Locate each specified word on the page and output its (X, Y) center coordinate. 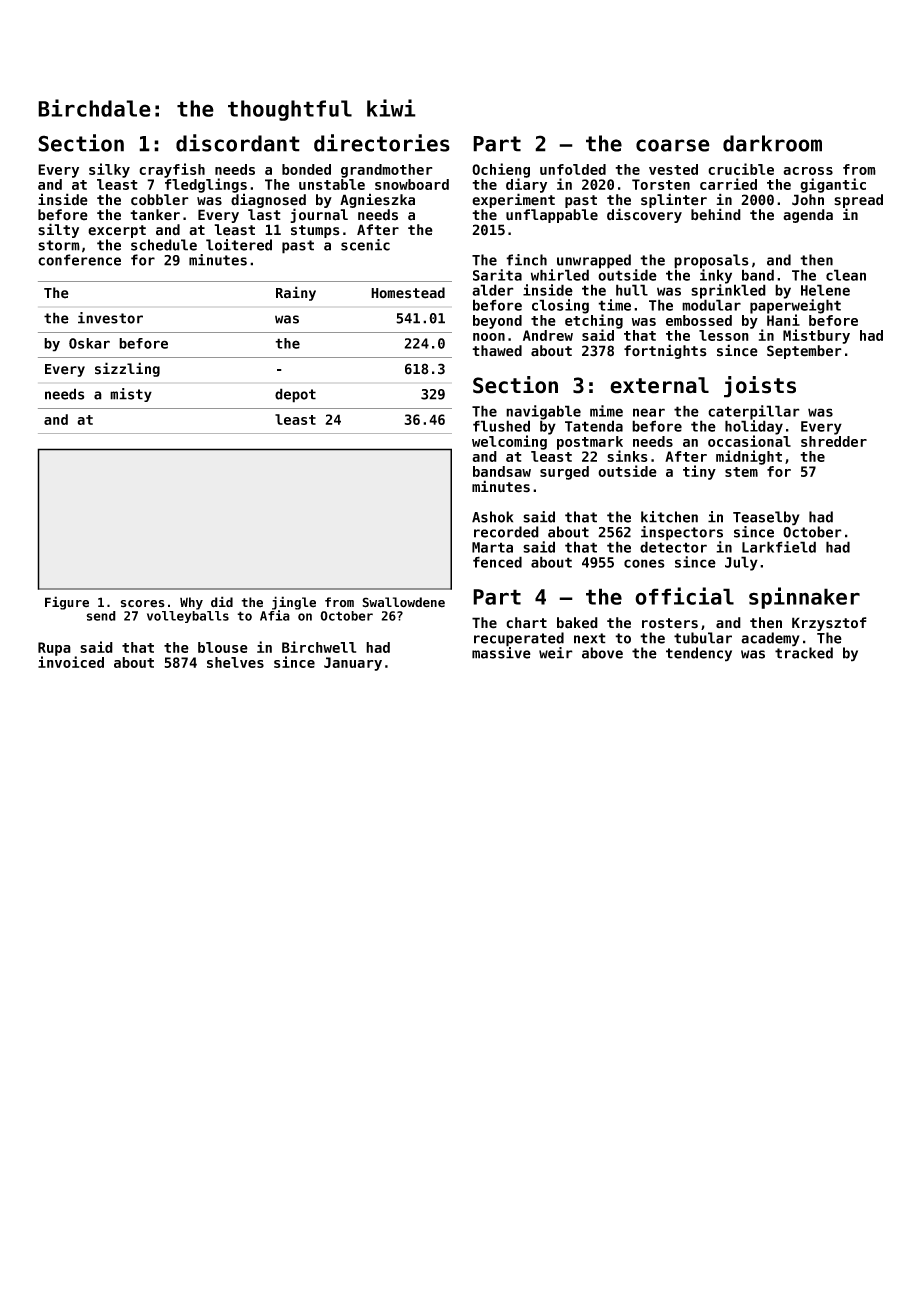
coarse (673, 145)
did (222, 602)
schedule (164, 245)
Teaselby (766, 518)
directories (382, 143)
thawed (497, 351)
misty (131, 395)
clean (846, 275)
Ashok (492, 517)
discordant (238, 143)
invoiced (71, 662)
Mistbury (816, 336)
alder (493, 290)
